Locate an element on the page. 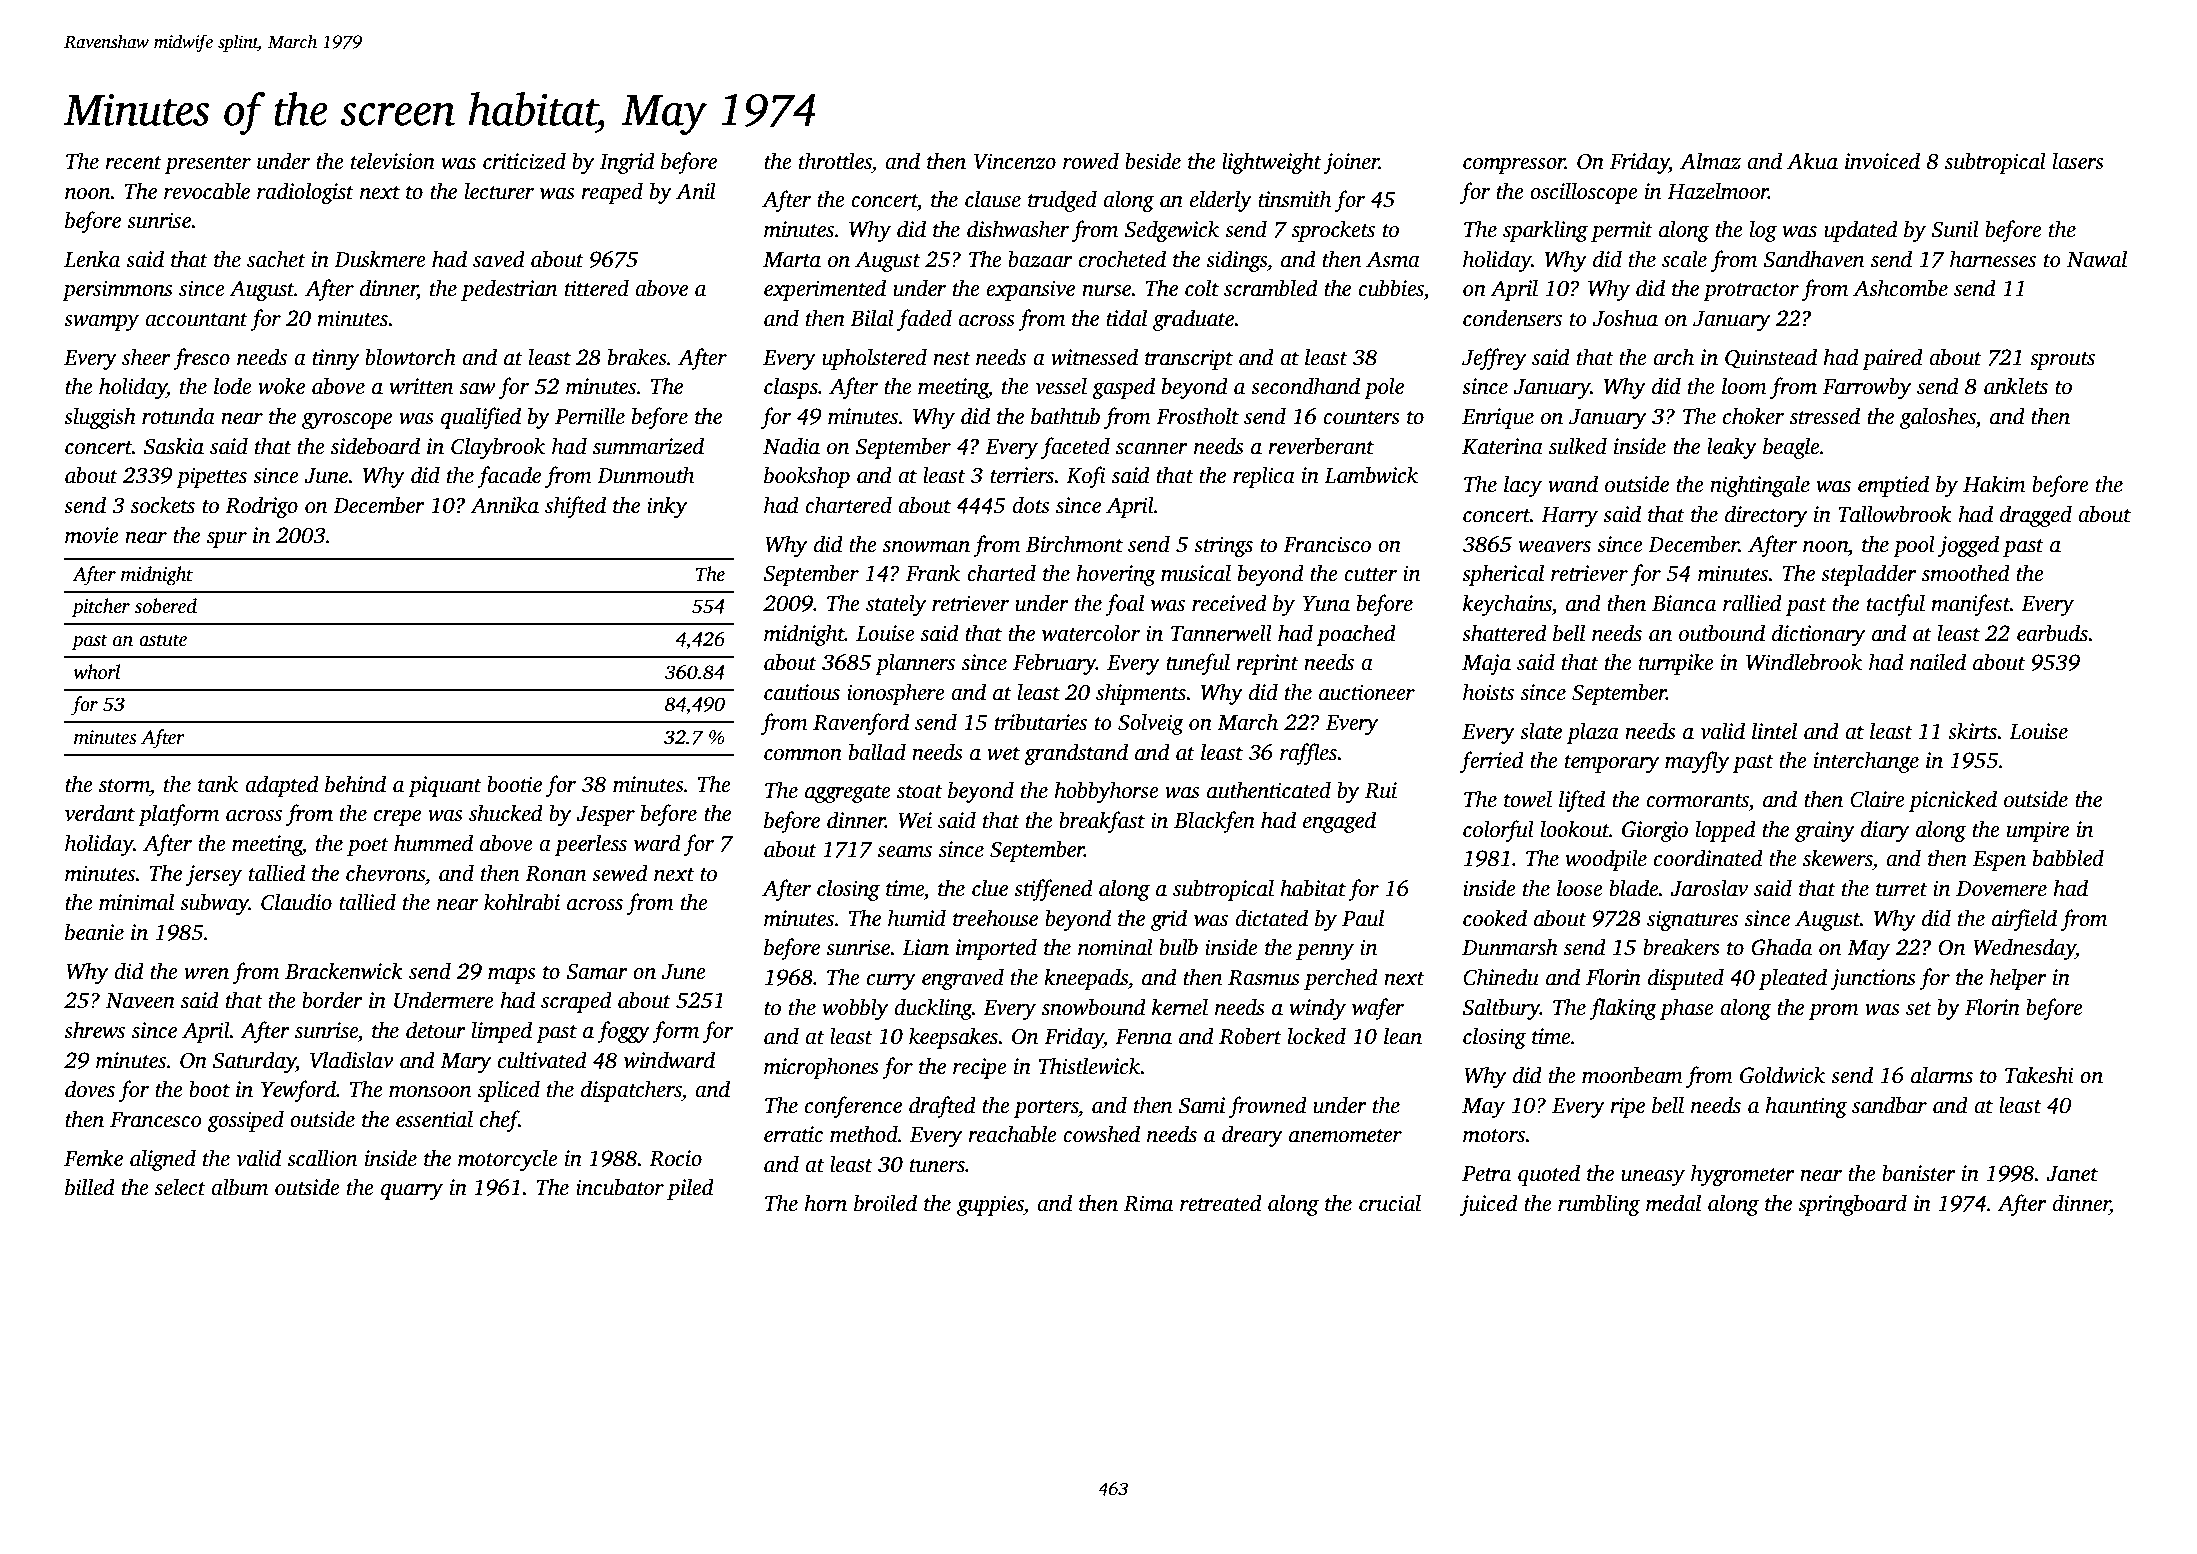 The width and height of the document is (2197, 1554). Frostholt is located at coordinates (1197, 416).
